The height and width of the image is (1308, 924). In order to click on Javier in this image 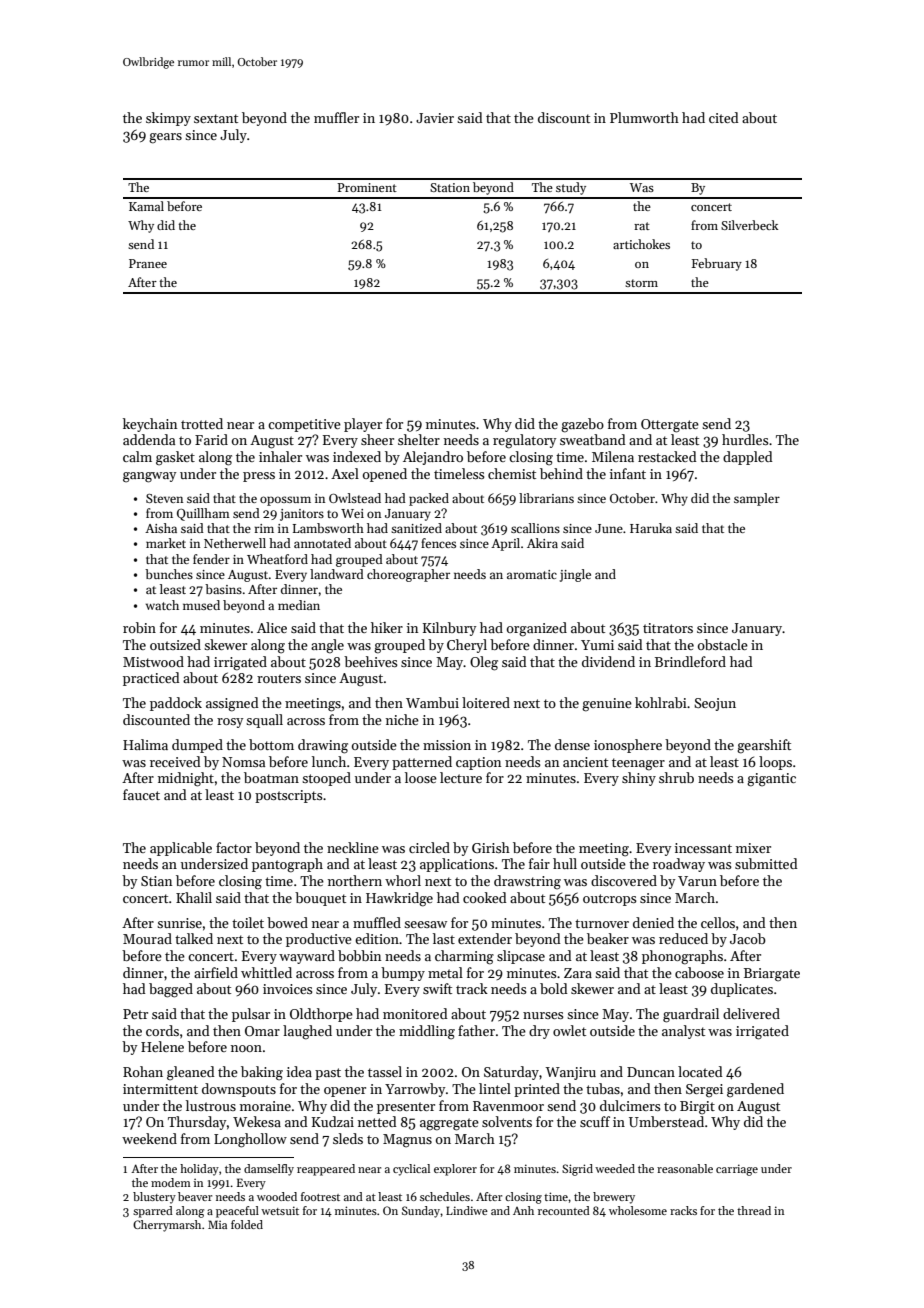, I will do `click(435, 118)`.
